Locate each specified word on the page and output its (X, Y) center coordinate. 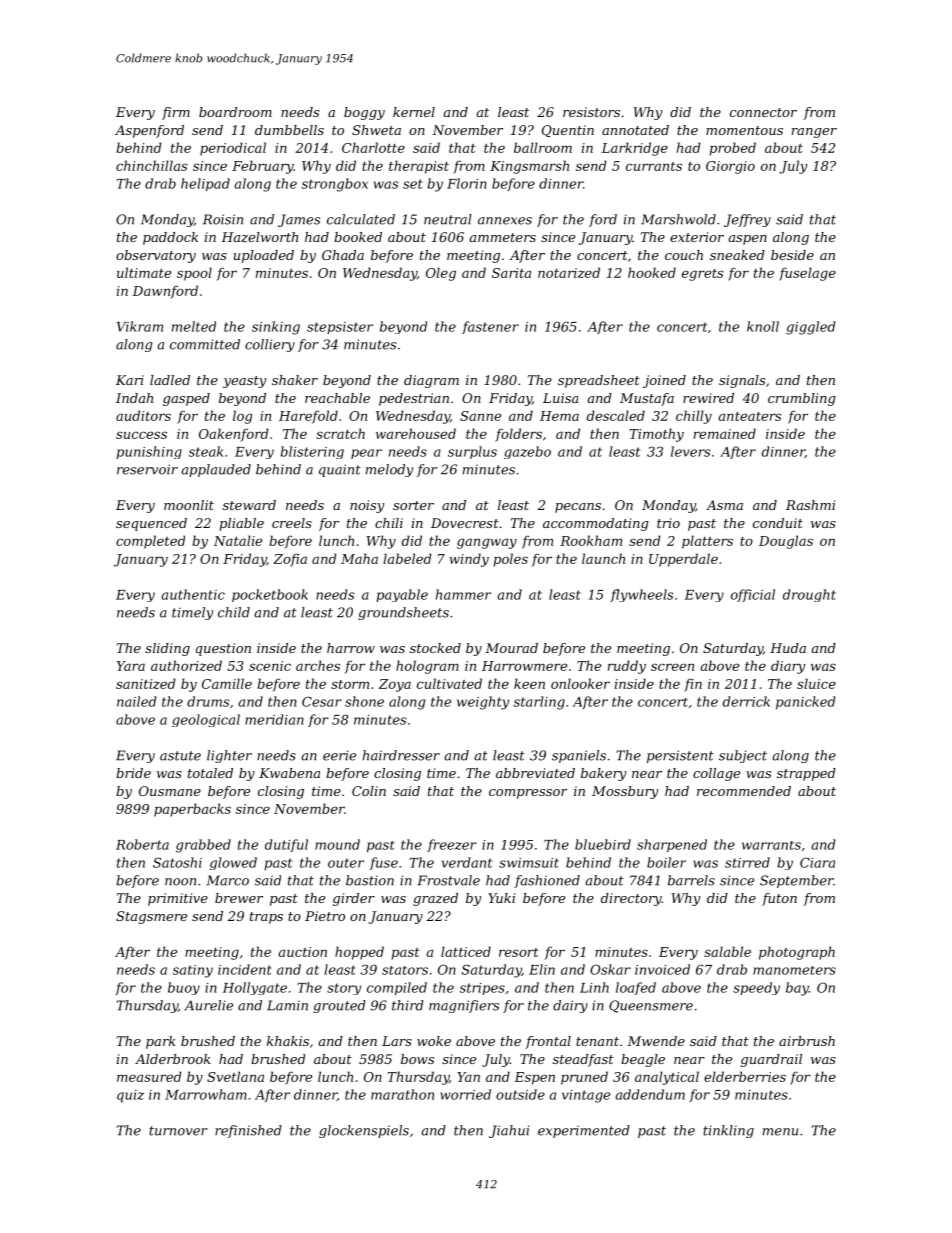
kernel (414, 112)
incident (245, 969)
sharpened (672, 845)
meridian (274, 719)
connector (763, 112)
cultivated (449, 683)
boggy (364, 113)
